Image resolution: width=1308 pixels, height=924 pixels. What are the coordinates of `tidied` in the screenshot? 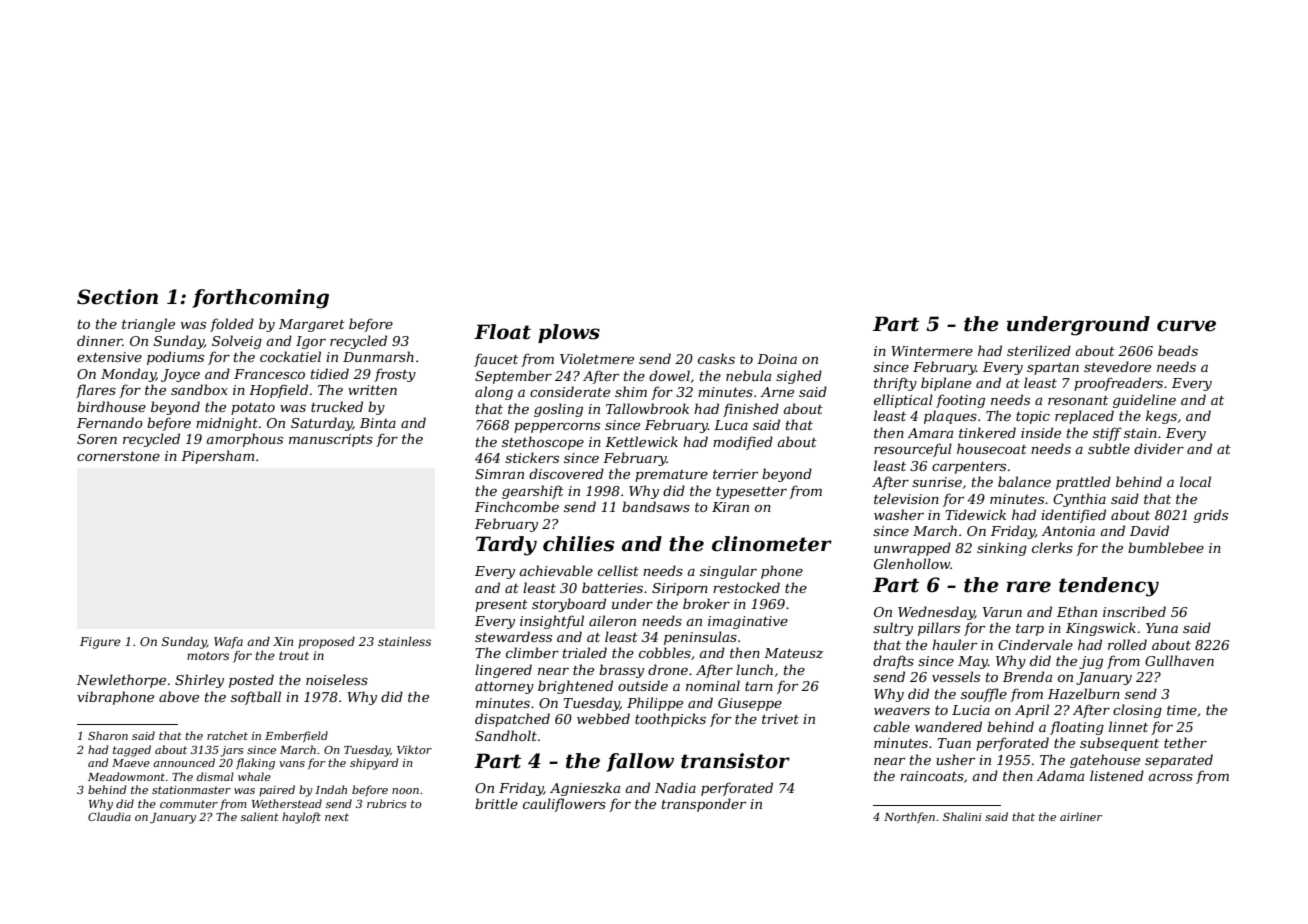 It's located at (330, 373).
